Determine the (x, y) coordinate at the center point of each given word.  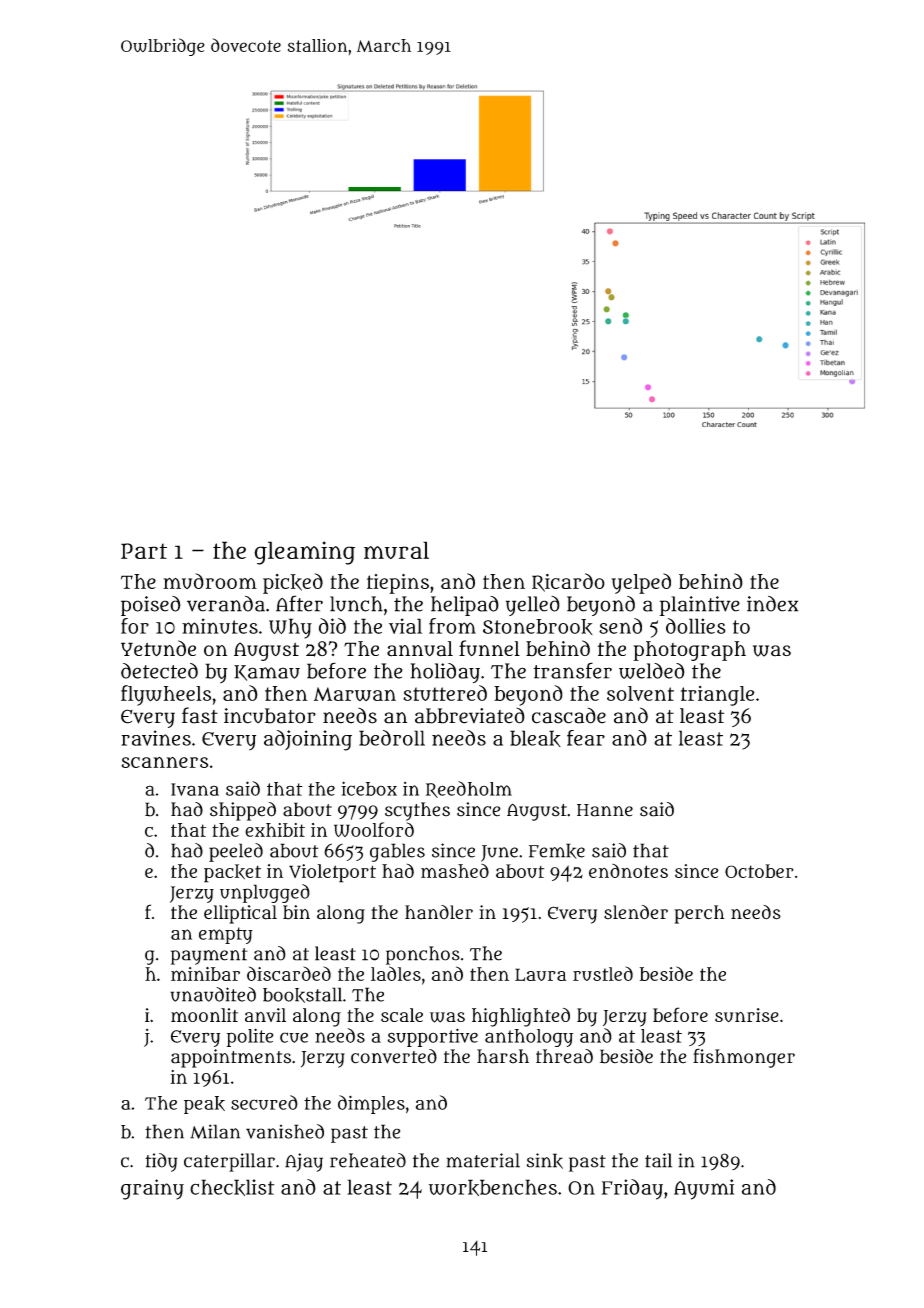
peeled (236, 852)
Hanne (605, 810)
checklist (232, 1187)
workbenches (493, 1187)
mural (396, 550)
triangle (717, 696)
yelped (641, 583)
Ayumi (704, 1189)
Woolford (374, 829)
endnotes (628, 871)
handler (439, 912)
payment (209, 956)
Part (144, 551)
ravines (156, 738)
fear (586, 738)
